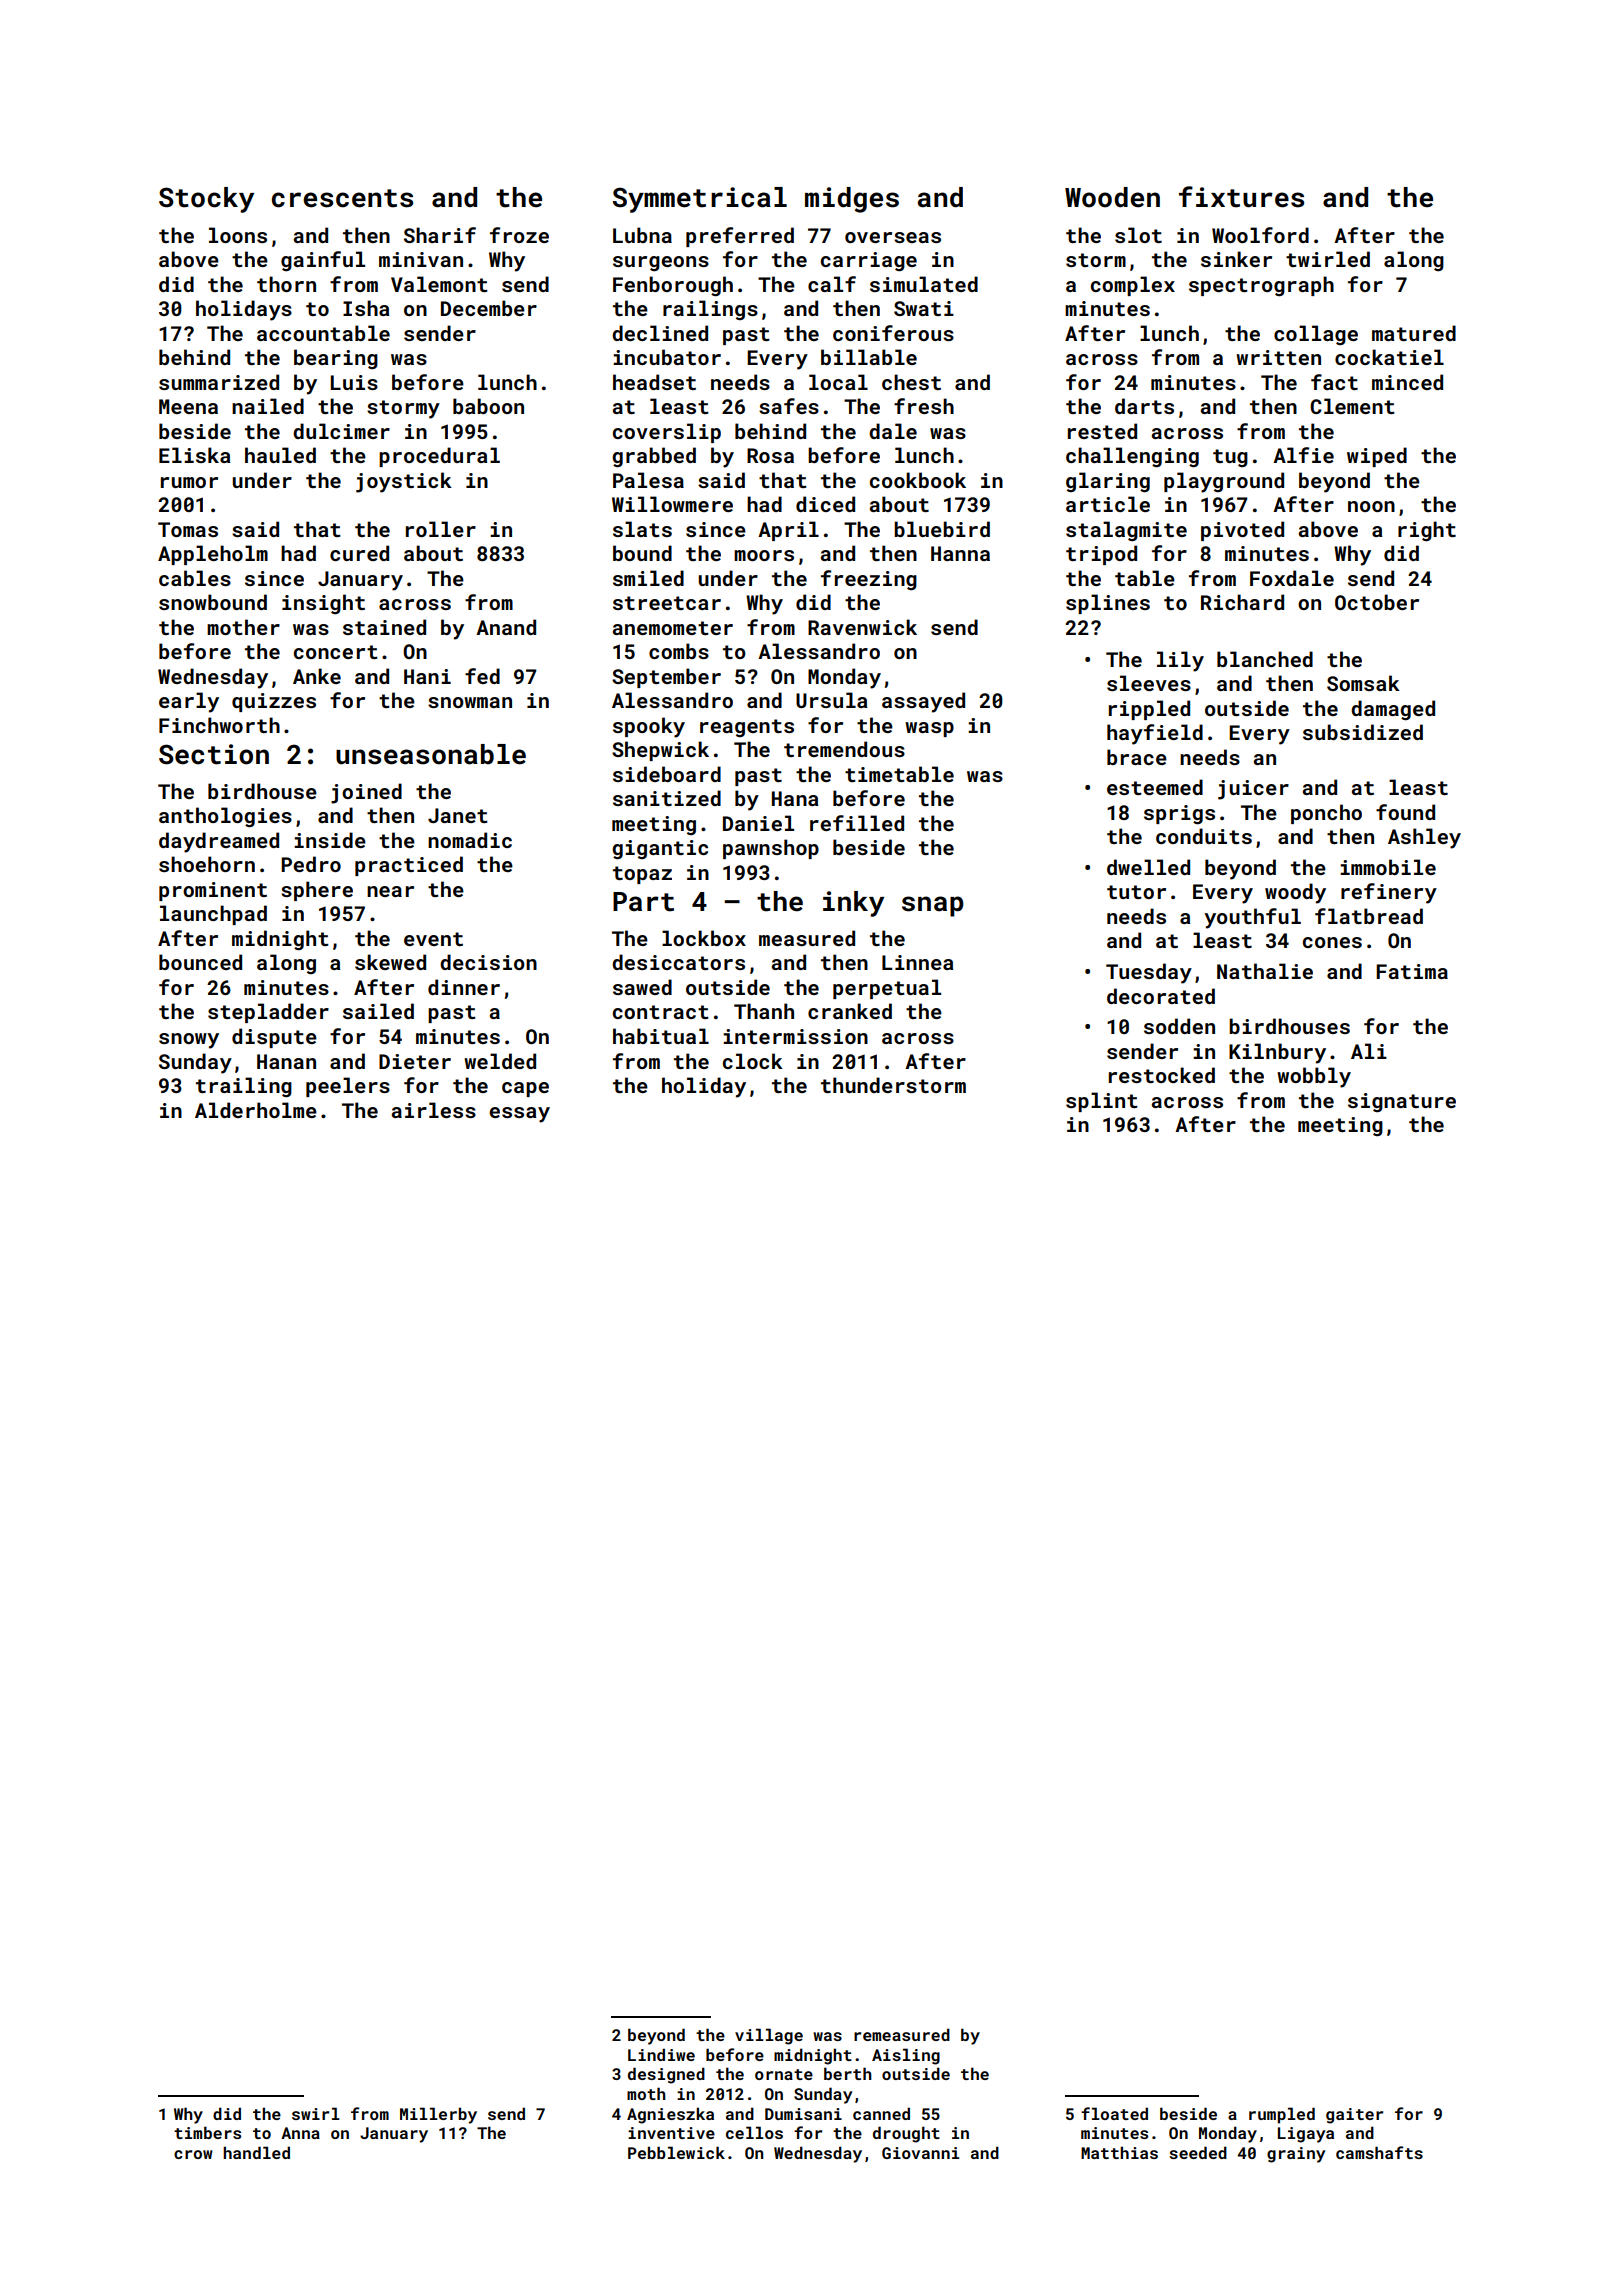  What do you see at coordinates (648, 578) in the page?
I see `smiled` at bounding box center [648, 578].
